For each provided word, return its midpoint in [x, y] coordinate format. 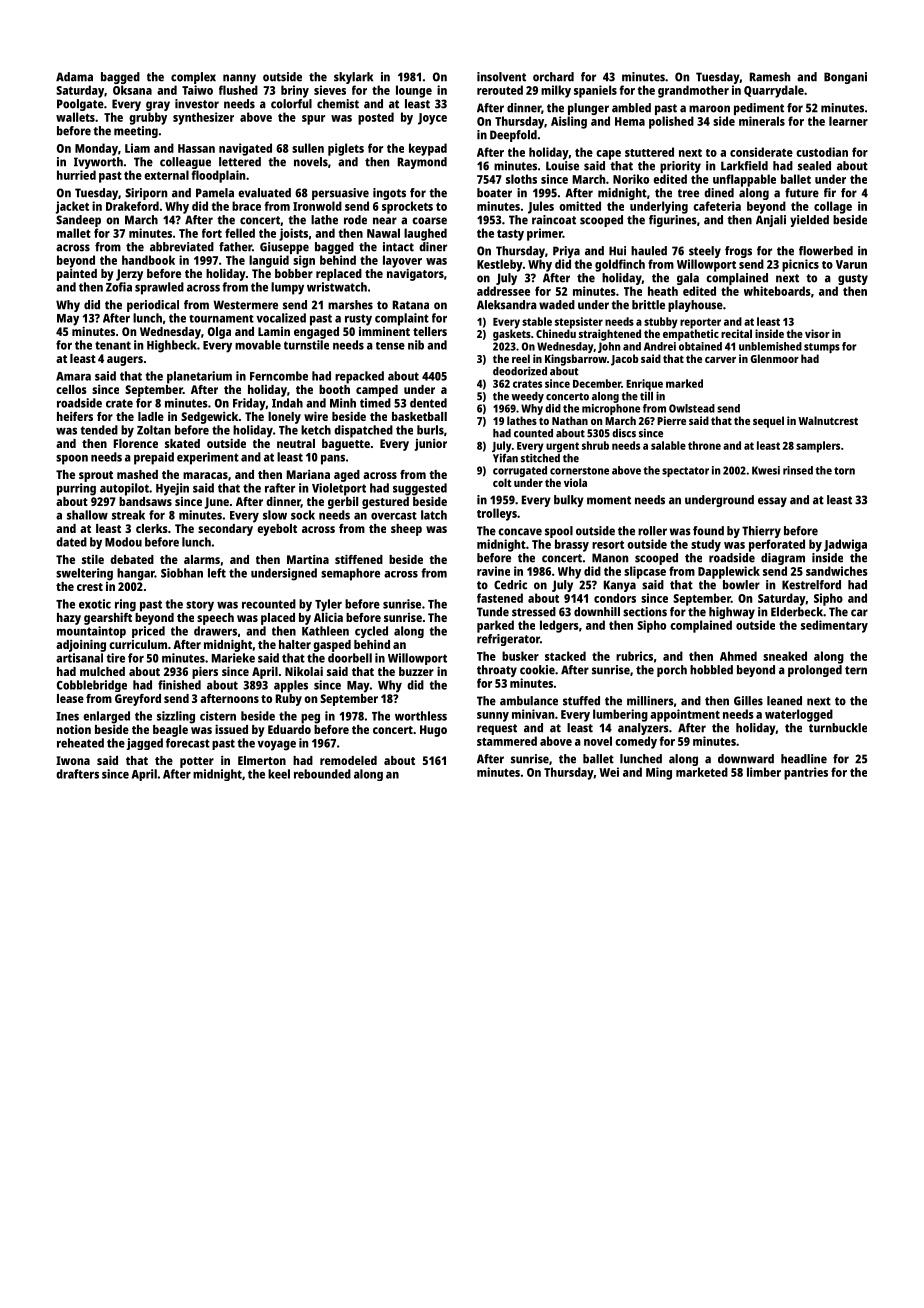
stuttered [649, 152]
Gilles [748, 701]
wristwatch [337, 287]
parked [495, 626]
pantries [806, 773]
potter [197, 762]
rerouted [500, 90]
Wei [609, 772]
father [235, 247]
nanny [239, 79]
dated [71, 542]
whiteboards [777, 291]
